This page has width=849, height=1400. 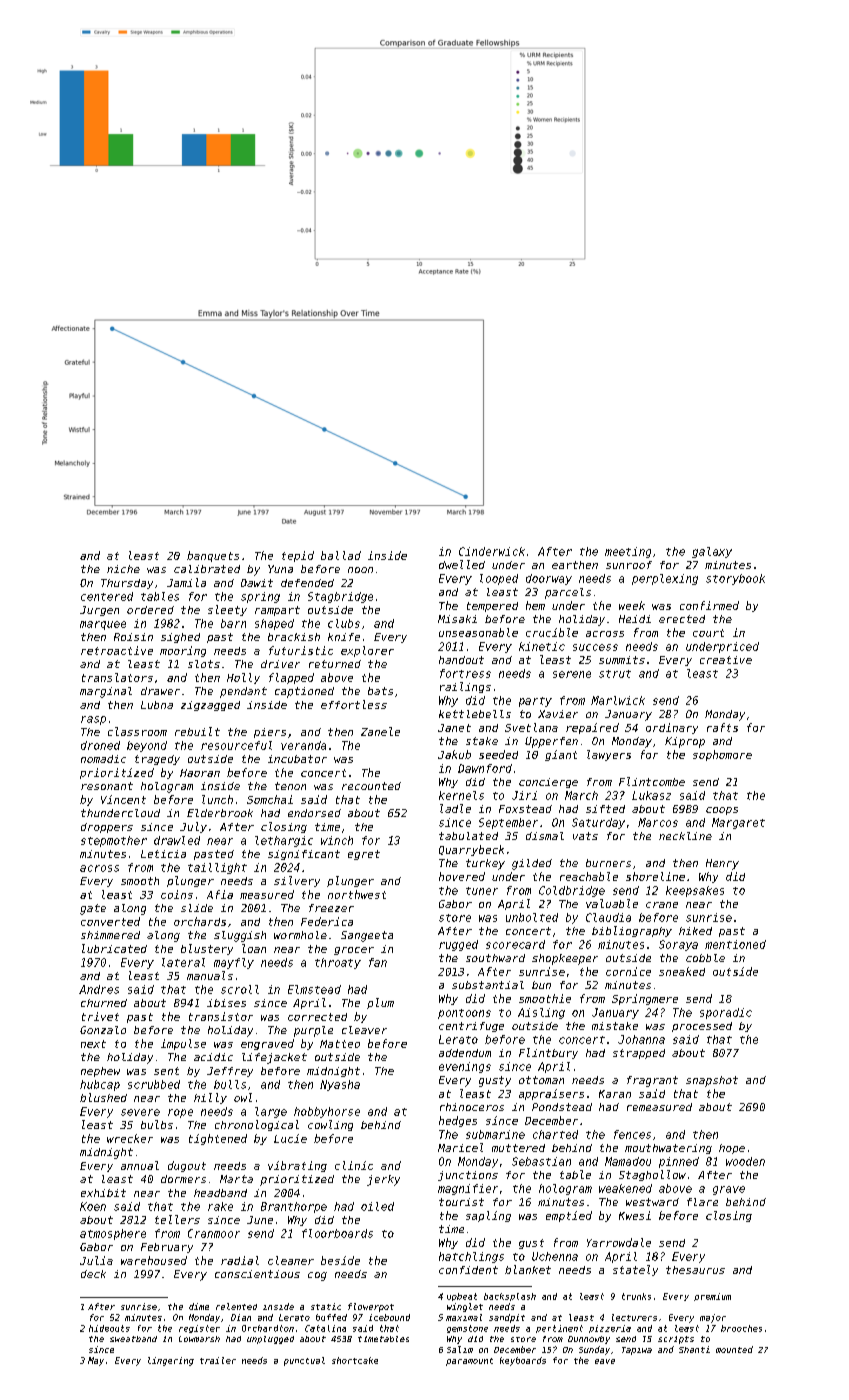 I want to click on defended, so click(x=307, y=583).
